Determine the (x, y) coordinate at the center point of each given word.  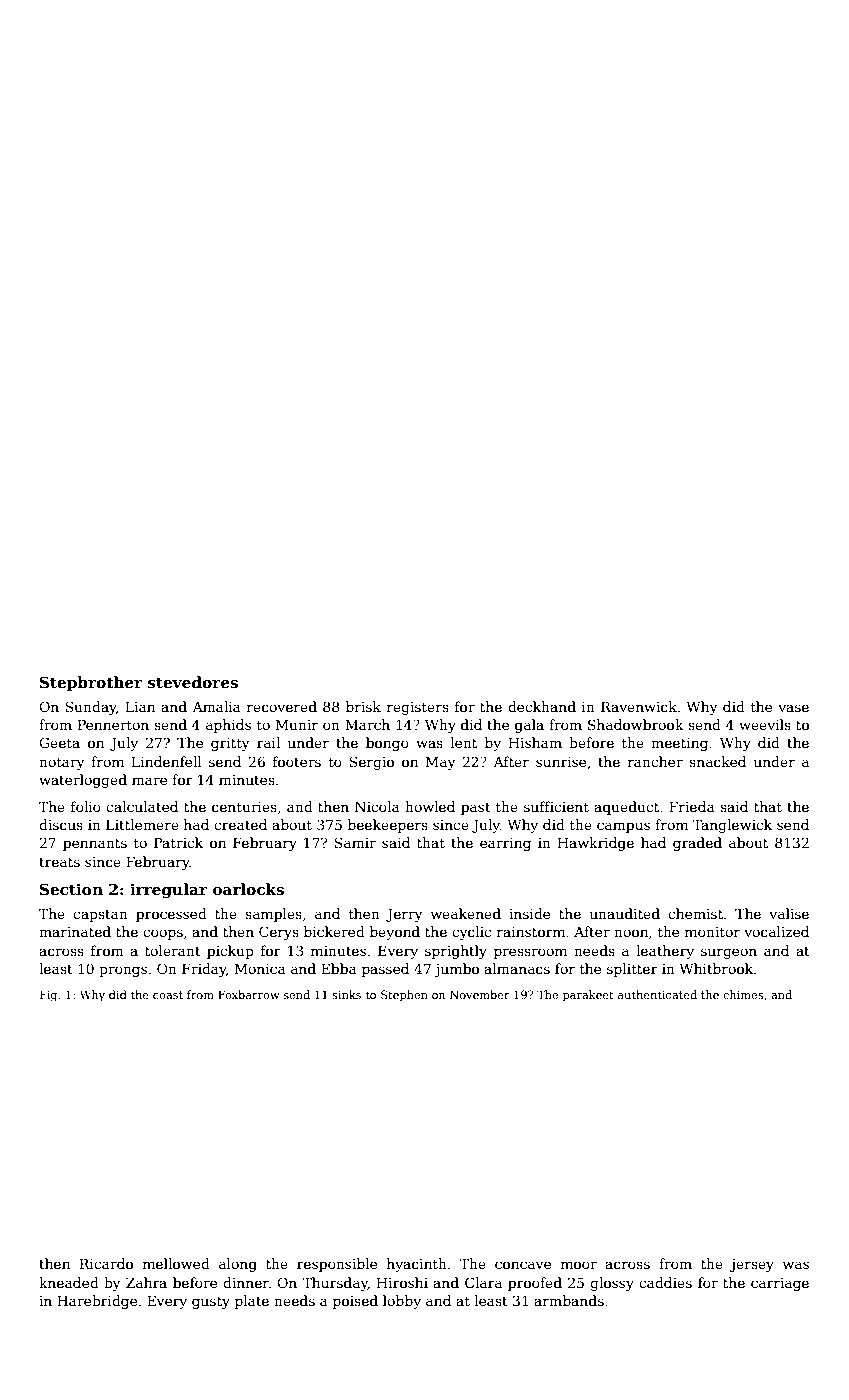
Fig (48, 996)
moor (579, 1265)
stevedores (193, 682)
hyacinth (417, 1265)
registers (418, 708)
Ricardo (106, 1263)
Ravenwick (639, 706)
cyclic (471, 933)
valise (789, 913)
